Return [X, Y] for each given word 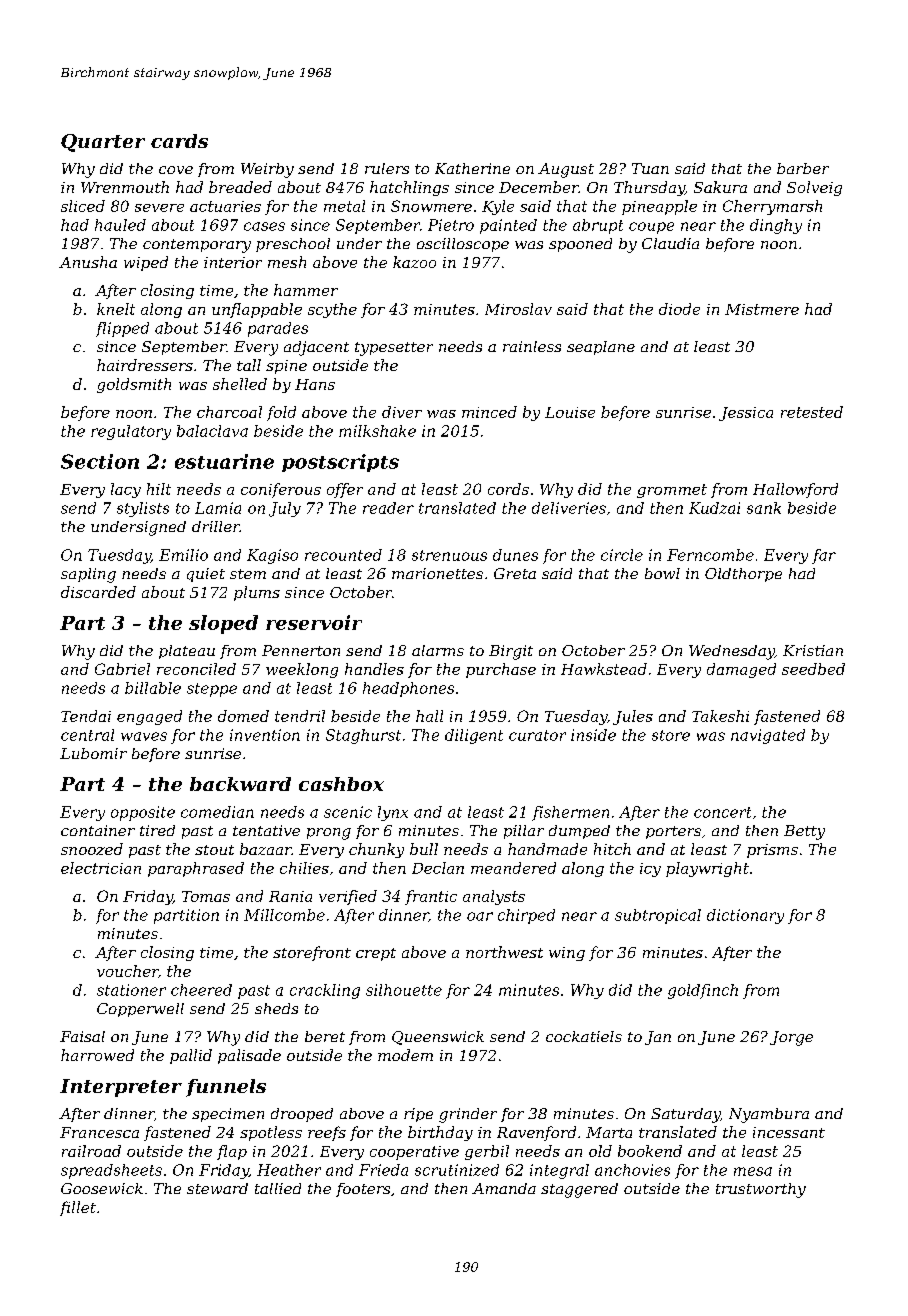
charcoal [229, 412]
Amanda [504, 1188]
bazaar [266, 849]
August [566, 170]
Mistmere [762, 309]
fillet [78, 1208]
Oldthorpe [743, 575]
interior [233, 262]
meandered [513, 868]
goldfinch [703, 991]
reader [388, 508]
